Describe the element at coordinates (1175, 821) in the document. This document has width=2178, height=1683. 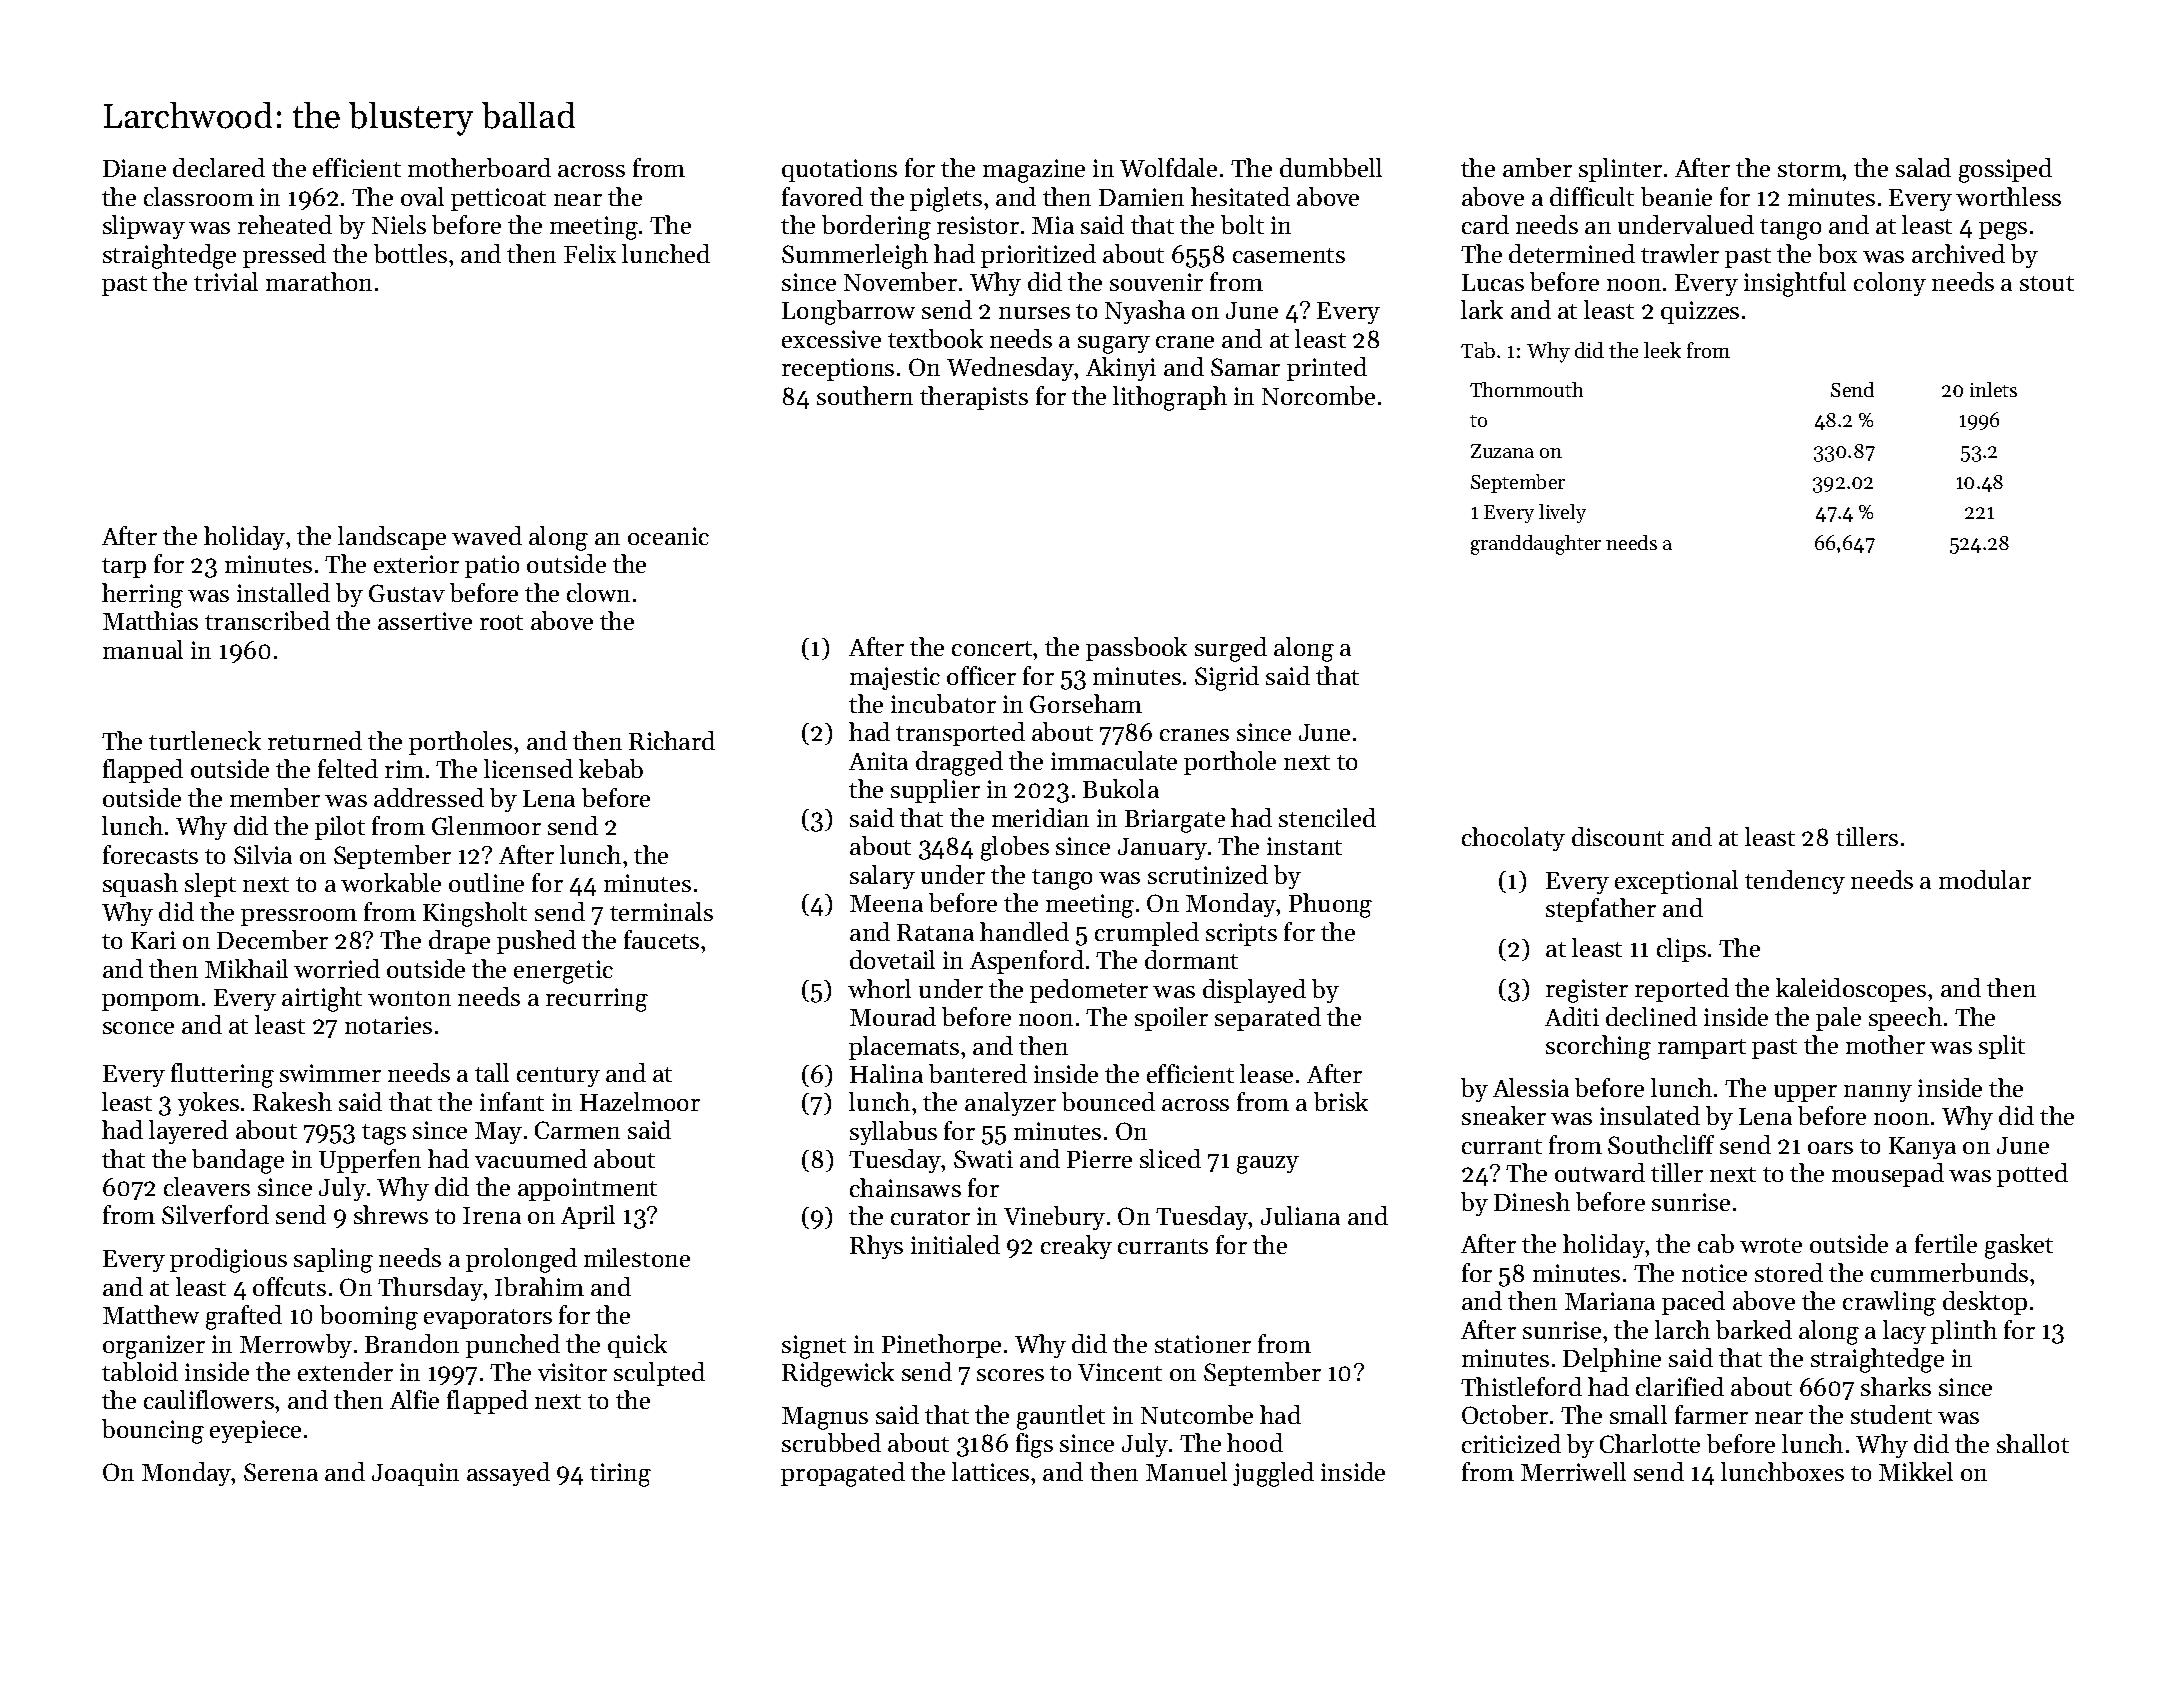
I see `Briargate` at that location.
